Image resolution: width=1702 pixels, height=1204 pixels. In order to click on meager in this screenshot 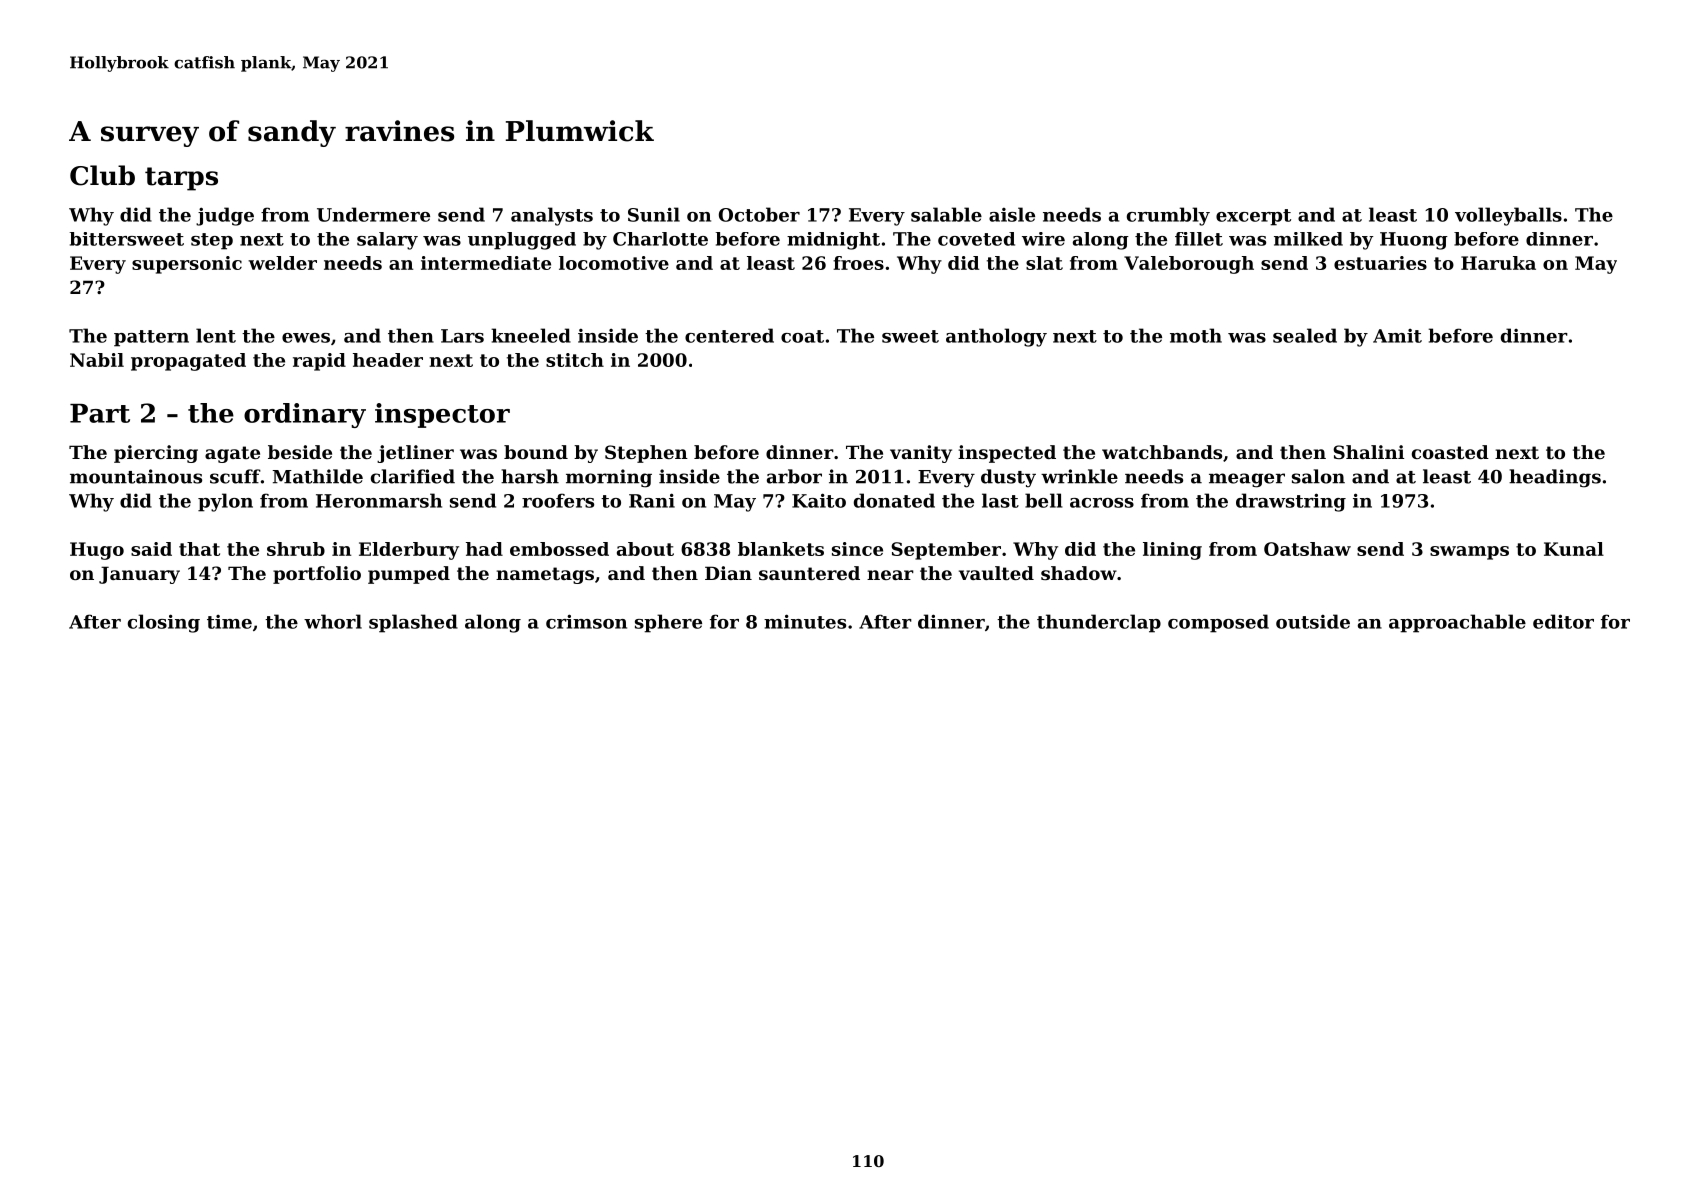, I will do `click(1247, 480)`.
